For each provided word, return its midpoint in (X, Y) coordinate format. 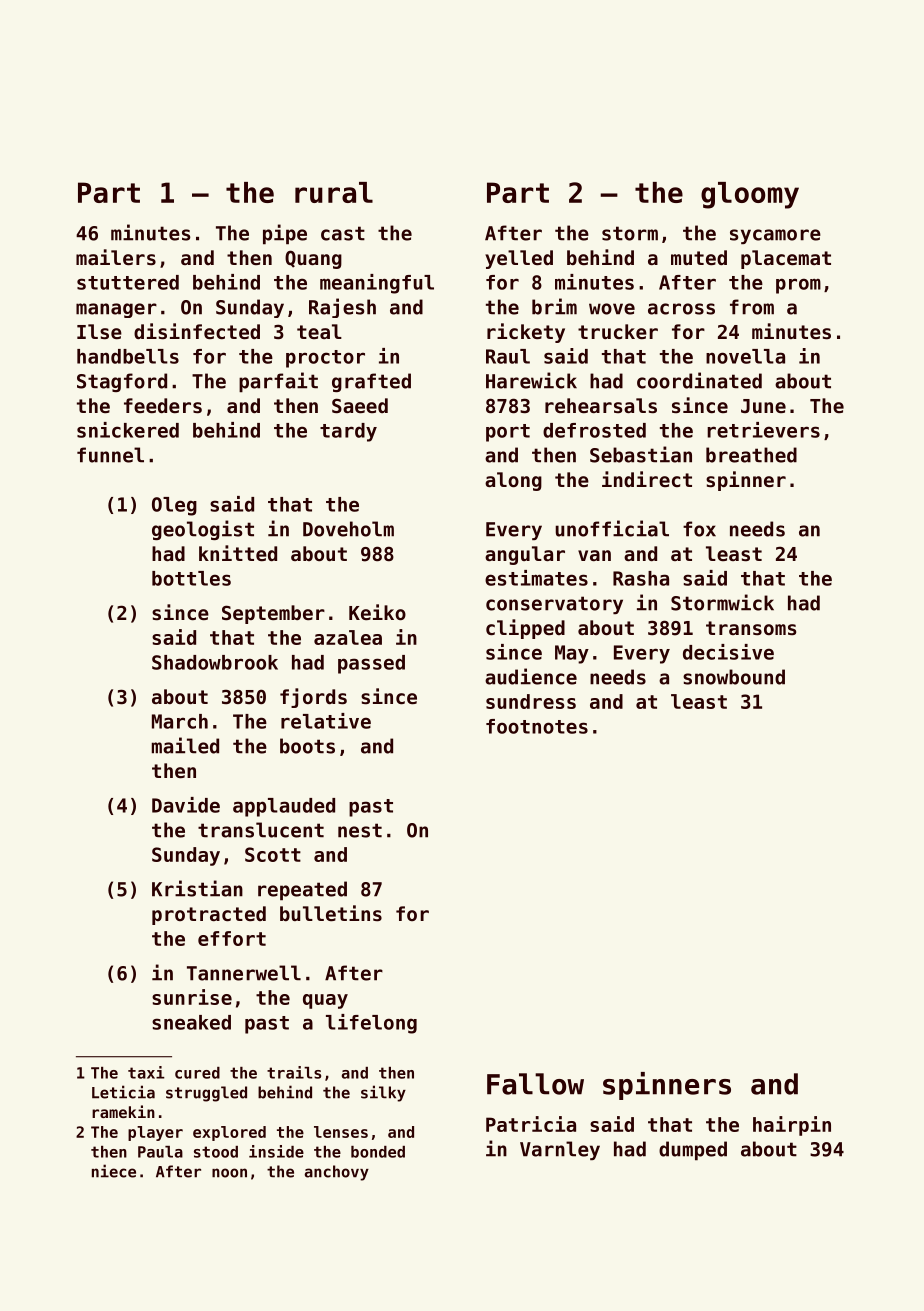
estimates (536, 578)
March (180, 721)
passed (371, 664)
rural (334, 192)
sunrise (192, 997)
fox (699, 529)
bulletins (331, 913)
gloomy (750, 195)
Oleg (174, 506)
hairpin (792, 1126)
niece (114, 1171)
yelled (519, 259)
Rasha (641, 578)
